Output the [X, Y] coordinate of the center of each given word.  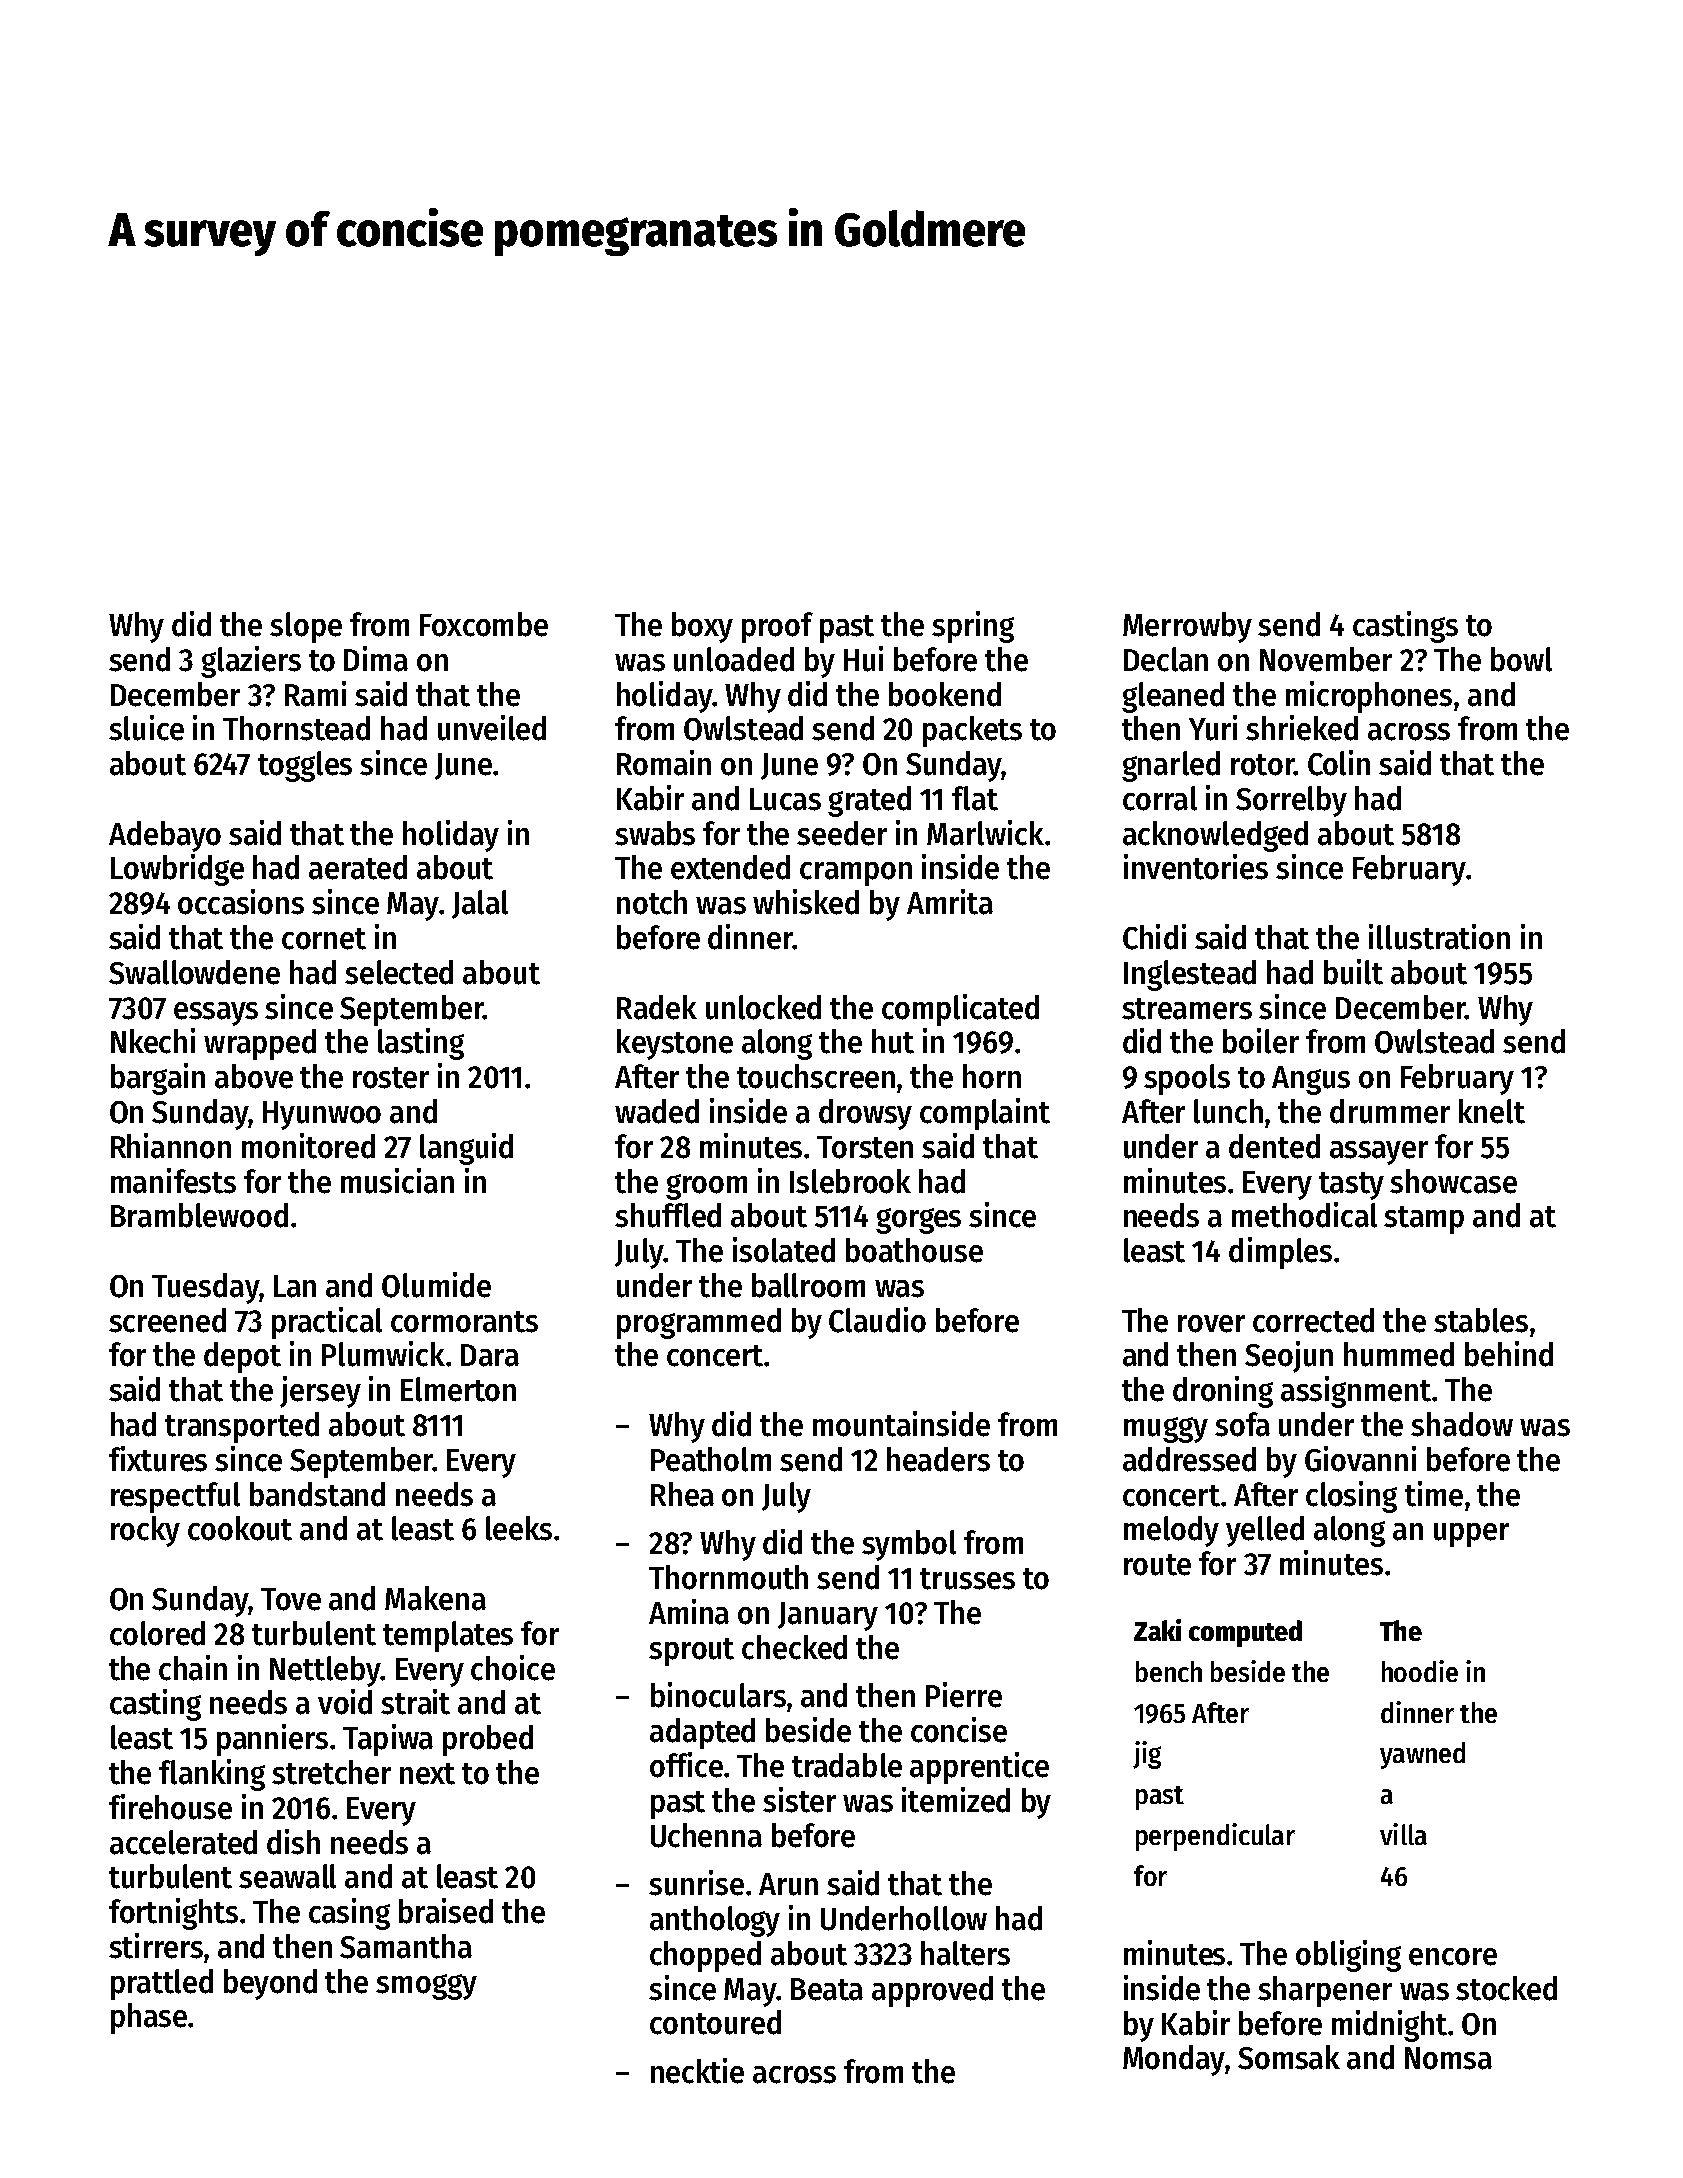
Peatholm [711, 1459]
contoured [715, 2022]
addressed [1189, 1459]
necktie [697, 2071]
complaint [985, 1114]
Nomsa [1448, 2058]
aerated [358, 867]
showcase [1453, 1181]
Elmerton [458, 1389]
